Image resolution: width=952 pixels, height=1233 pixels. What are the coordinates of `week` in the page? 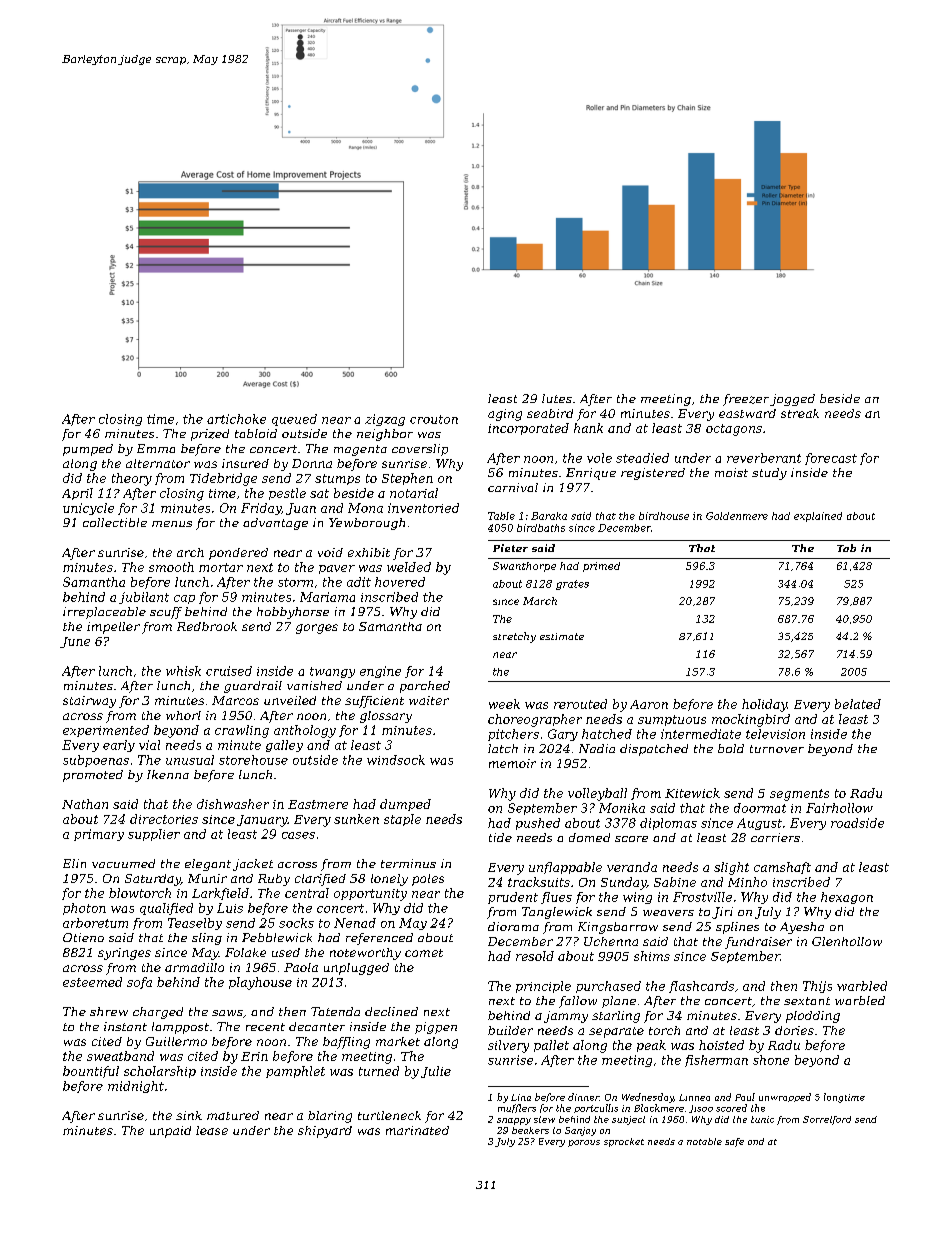 It's located at (504, 704).
